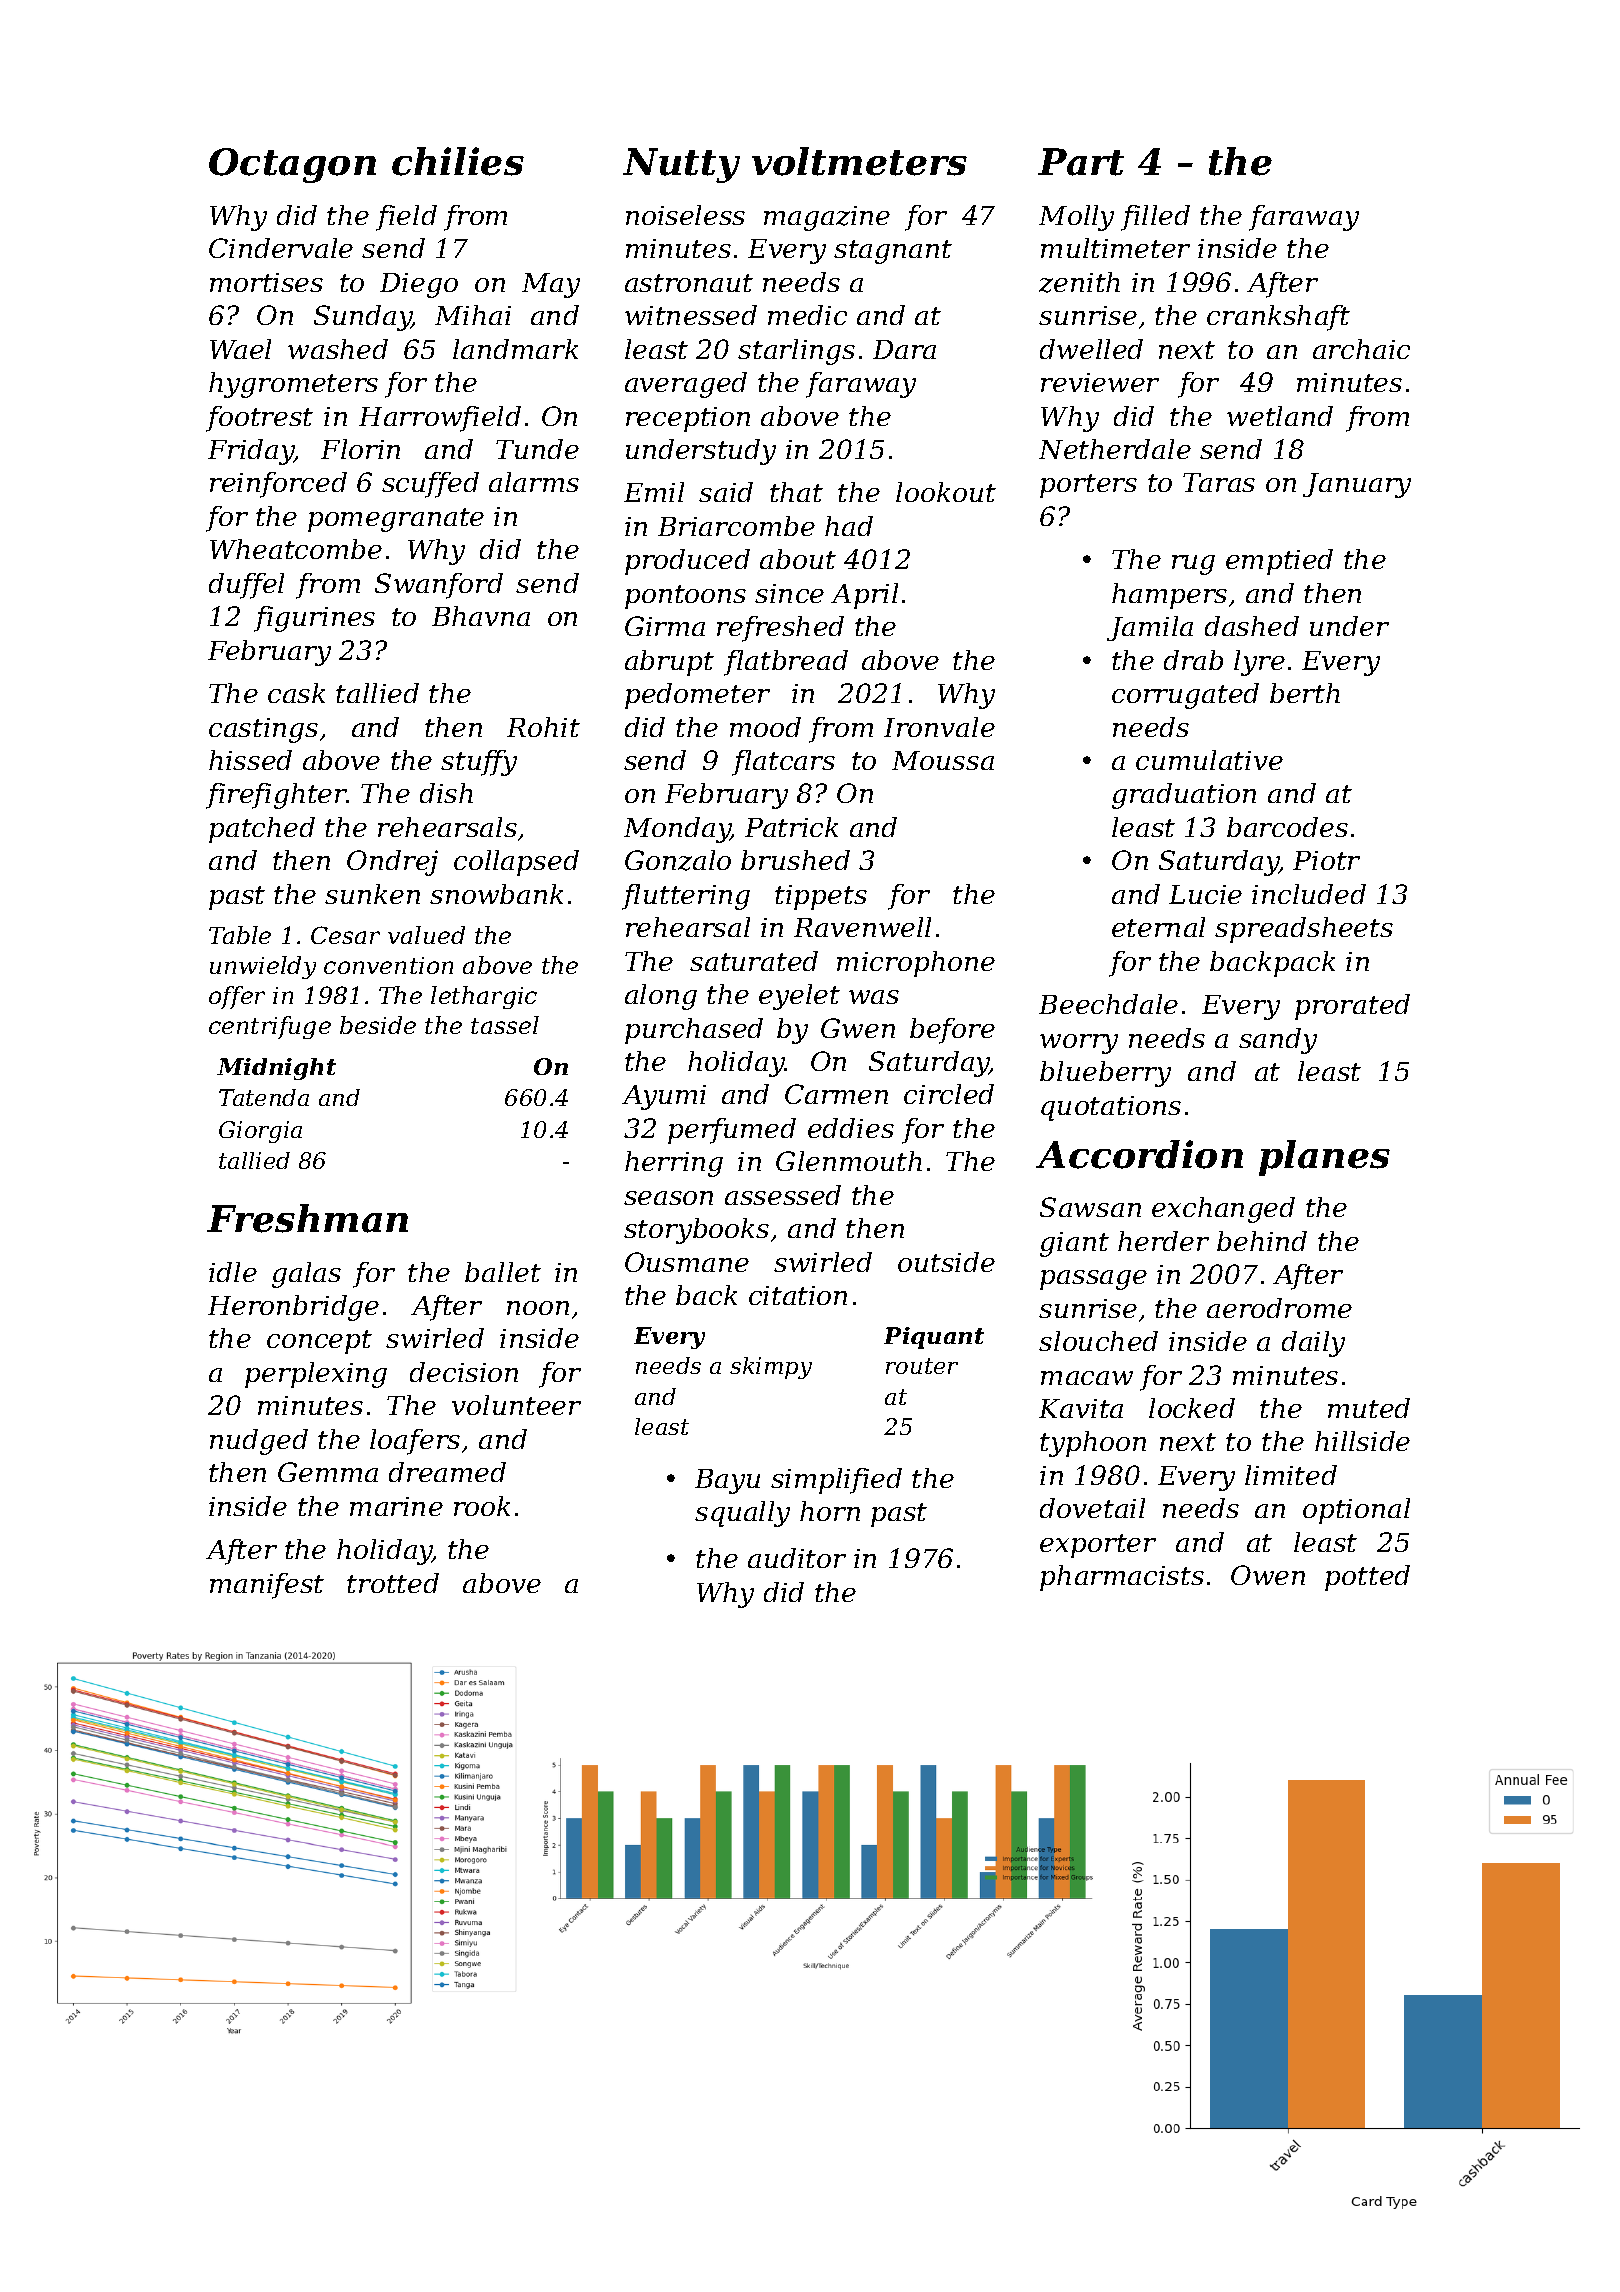 The width and height of the screenshot is (1620, 2292). I want to click on Octagon, so click(292, 165).
